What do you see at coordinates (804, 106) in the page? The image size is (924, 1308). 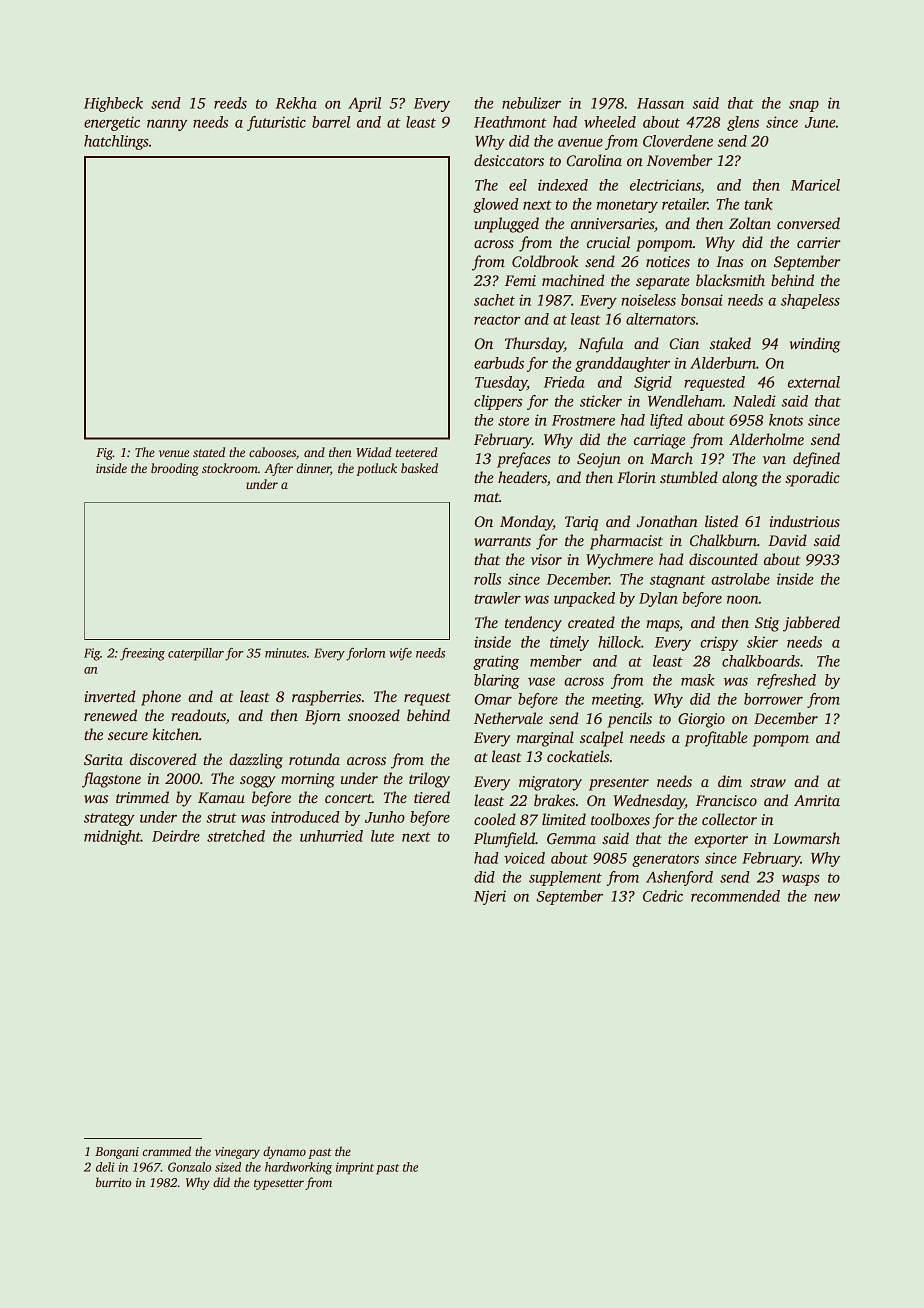 I see `snap` at bounding box center [804, 106].
